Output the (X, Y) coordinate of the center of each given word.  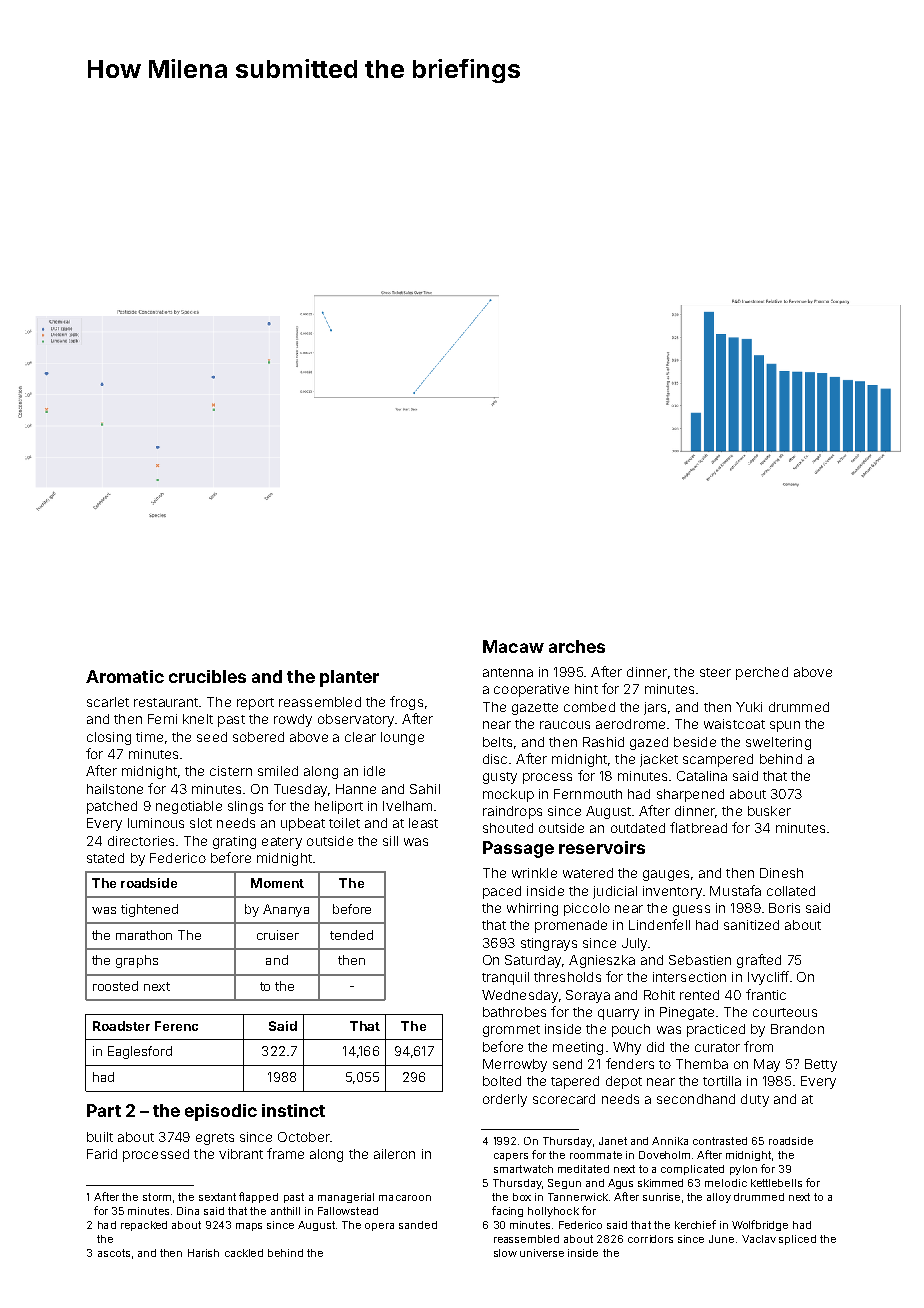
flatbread (698, 827)
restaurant (166, 702)
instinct (293, 1110)
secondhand (696, 1099)
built (100, 1137)
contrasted (720, 1141)
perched (762, 673)
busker (769, 811)
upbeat (303, 824)
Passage (518, 849)
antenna (508, 672)
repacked (144, 1226)
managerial (346, 1198)
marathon (144, 935)
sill (390, 841)
